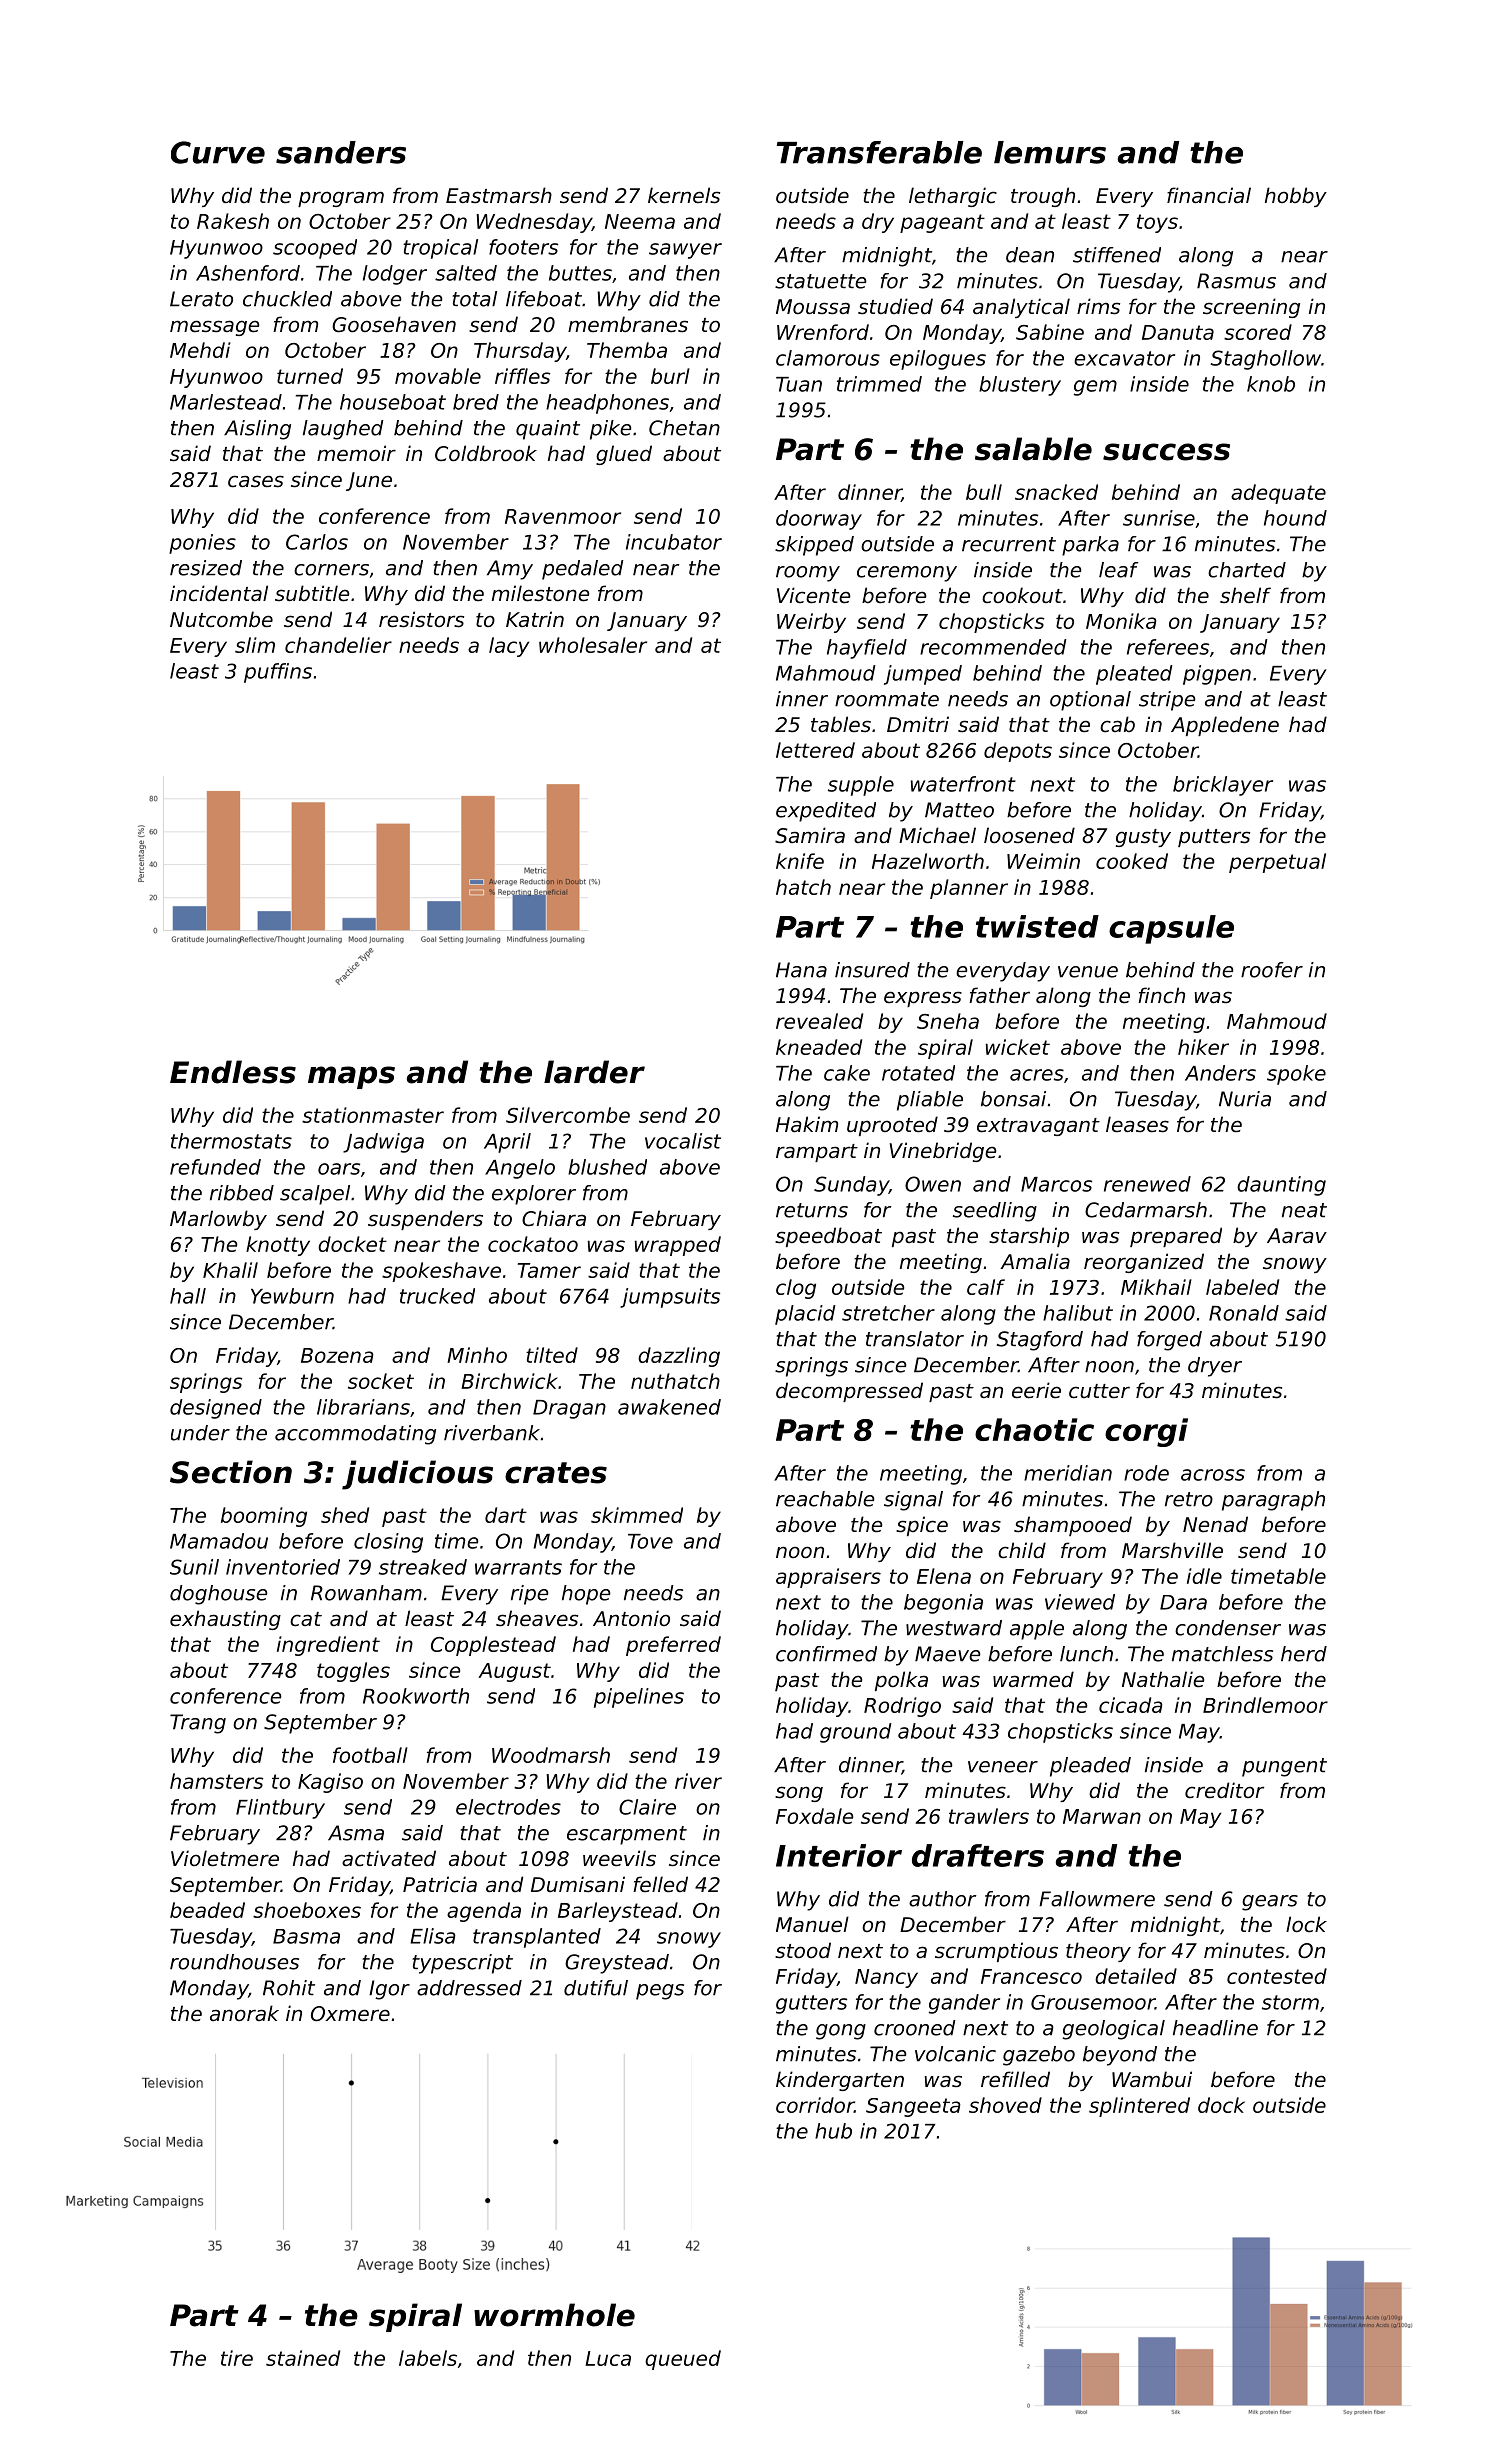 The height and width of the document is (2464, 1496). Describe the element at coordinates (833, 2131) in the document. I see `hub` at that location.
